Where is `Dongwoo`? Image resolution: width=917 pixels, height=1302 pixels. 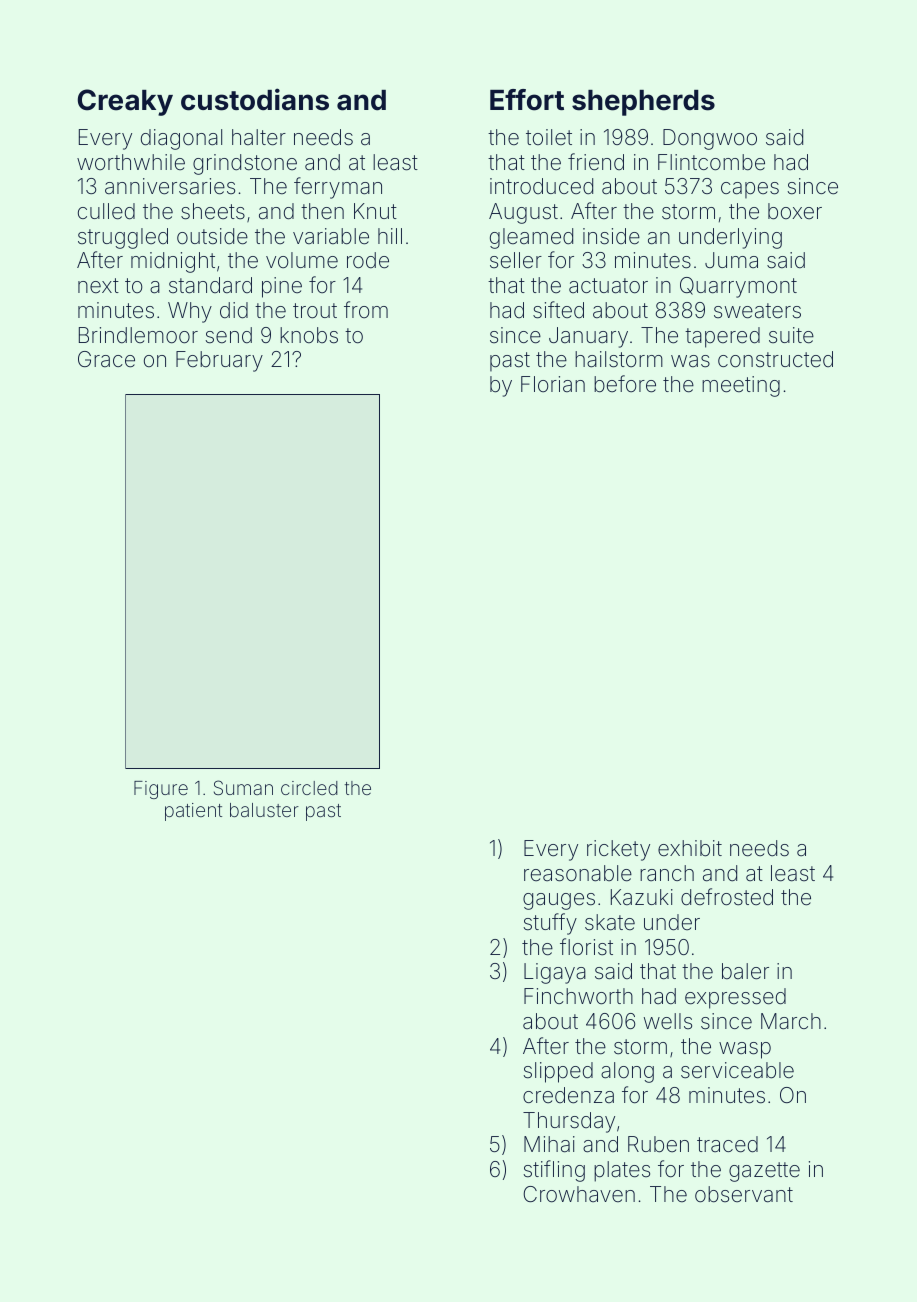
Dongwoo is located at coordinates (710, 139).
